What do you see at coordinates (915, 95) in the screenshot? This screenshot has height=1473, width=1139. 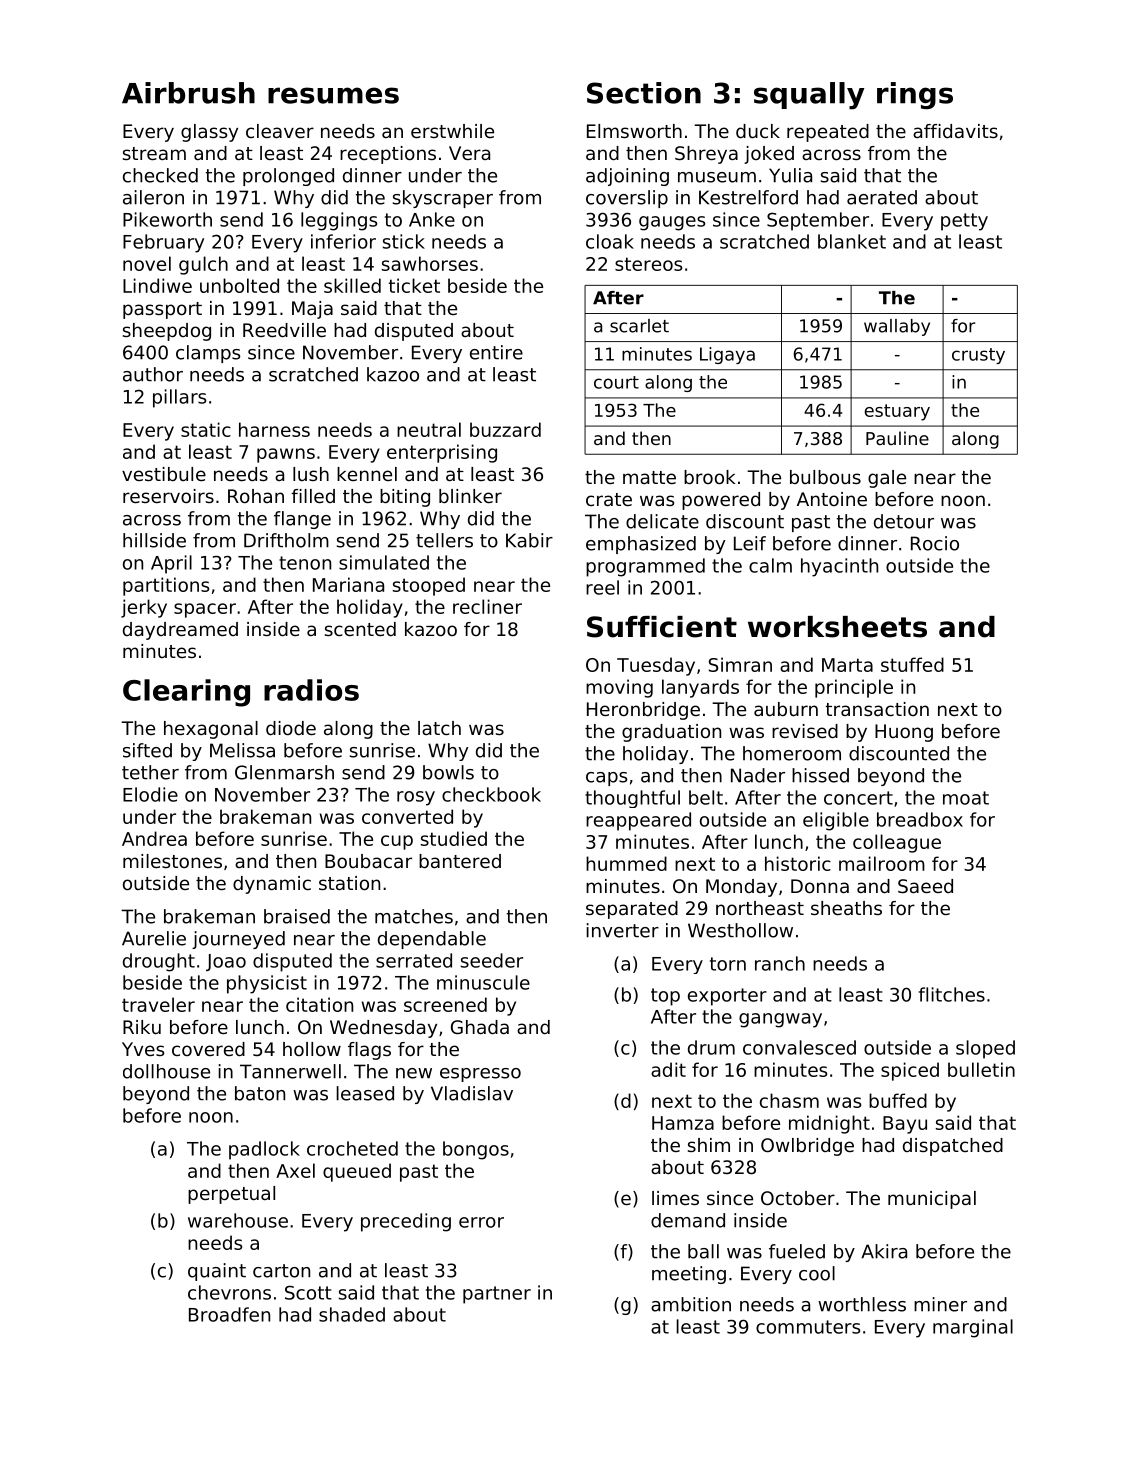 I see `rings` at bounding box center [915, 95].
